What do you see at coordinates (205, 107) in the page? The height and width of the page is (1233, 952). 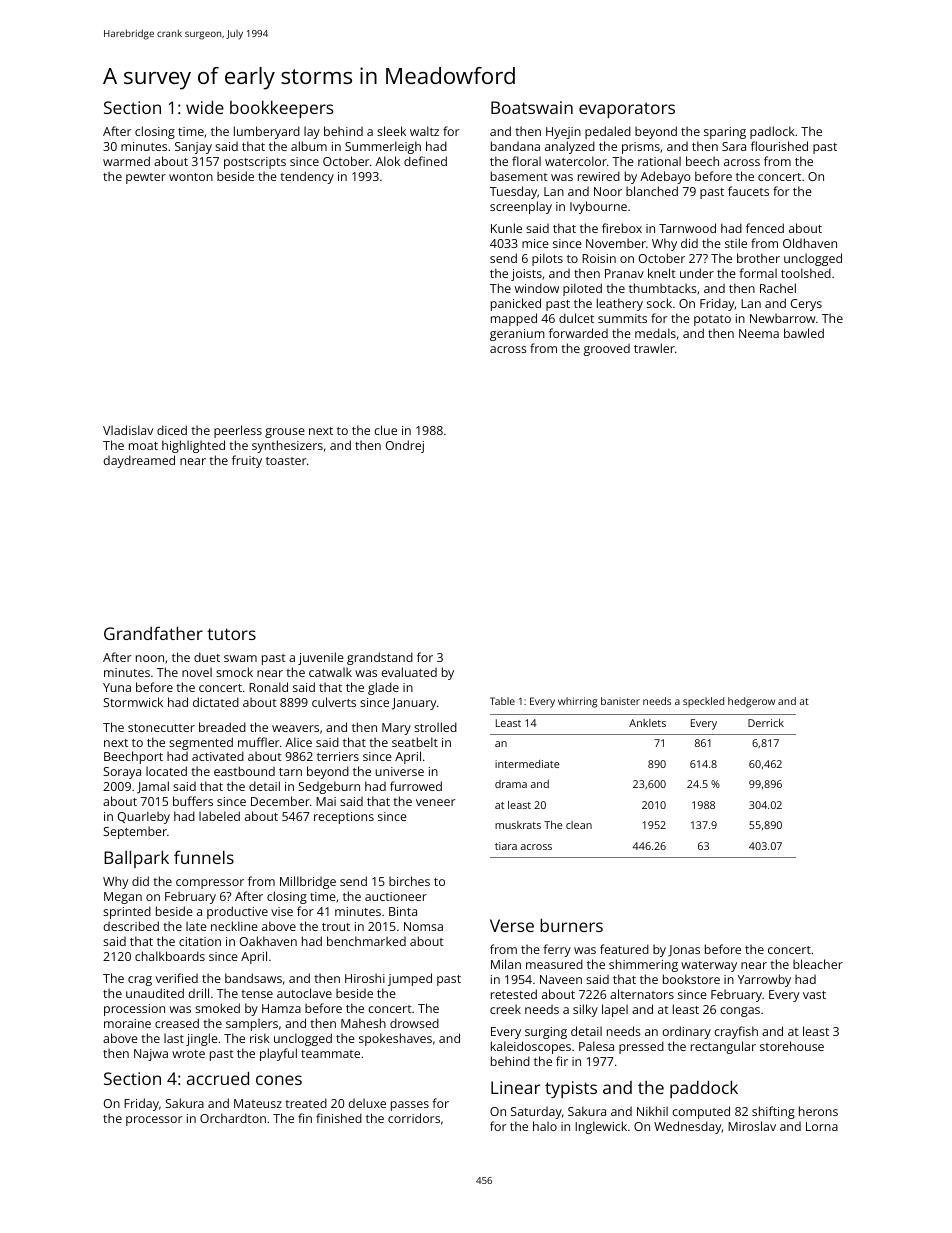 I see `wide` at bounding box center [205, 107].
